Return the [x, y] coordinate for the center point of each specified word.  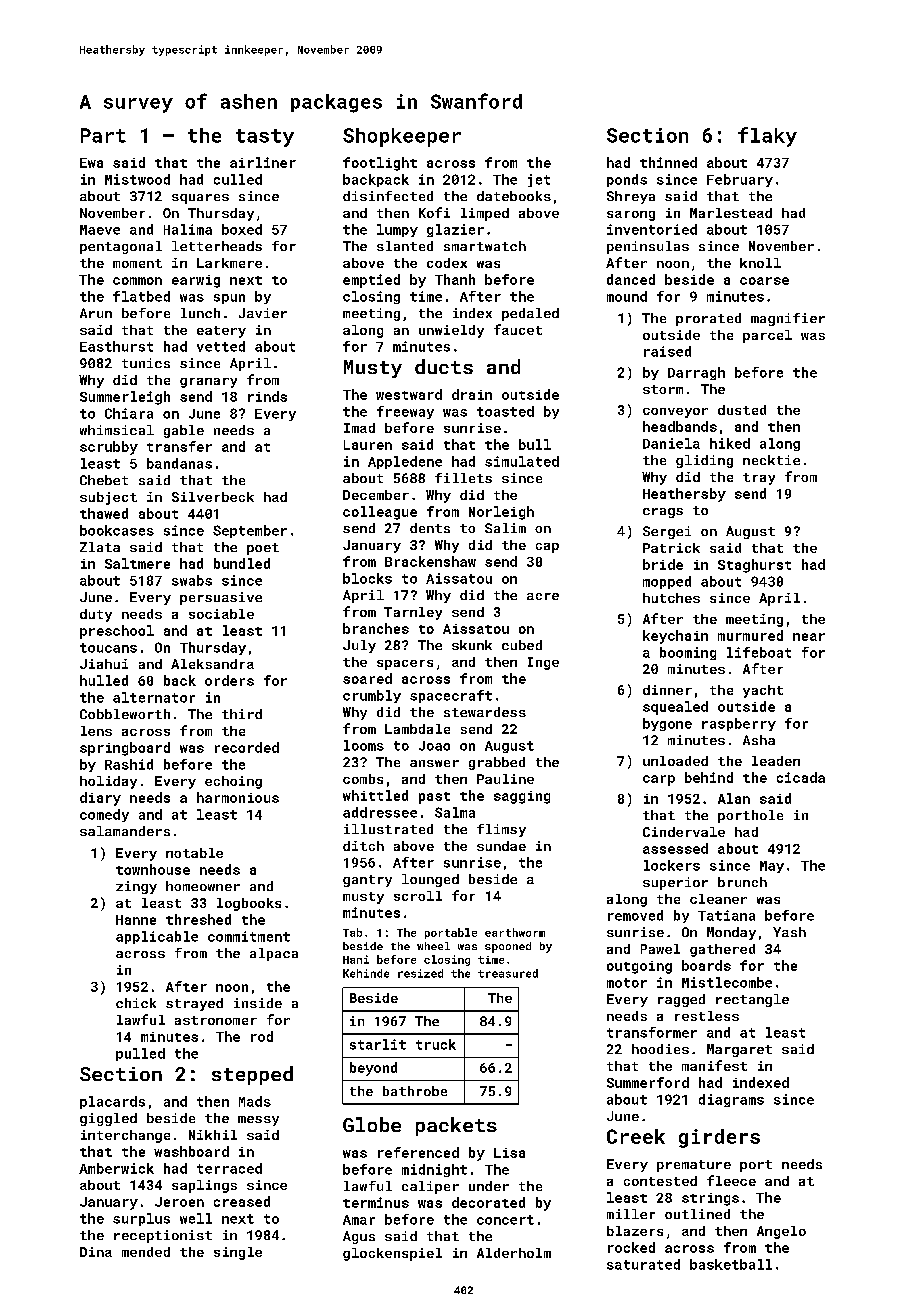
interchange [125, 1136]
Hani [356, 959]
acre [543, 596]
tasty [265, 138]
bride [663, 564]
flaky [767, 137]
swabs [192, 580]
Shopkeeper [402, 137]
